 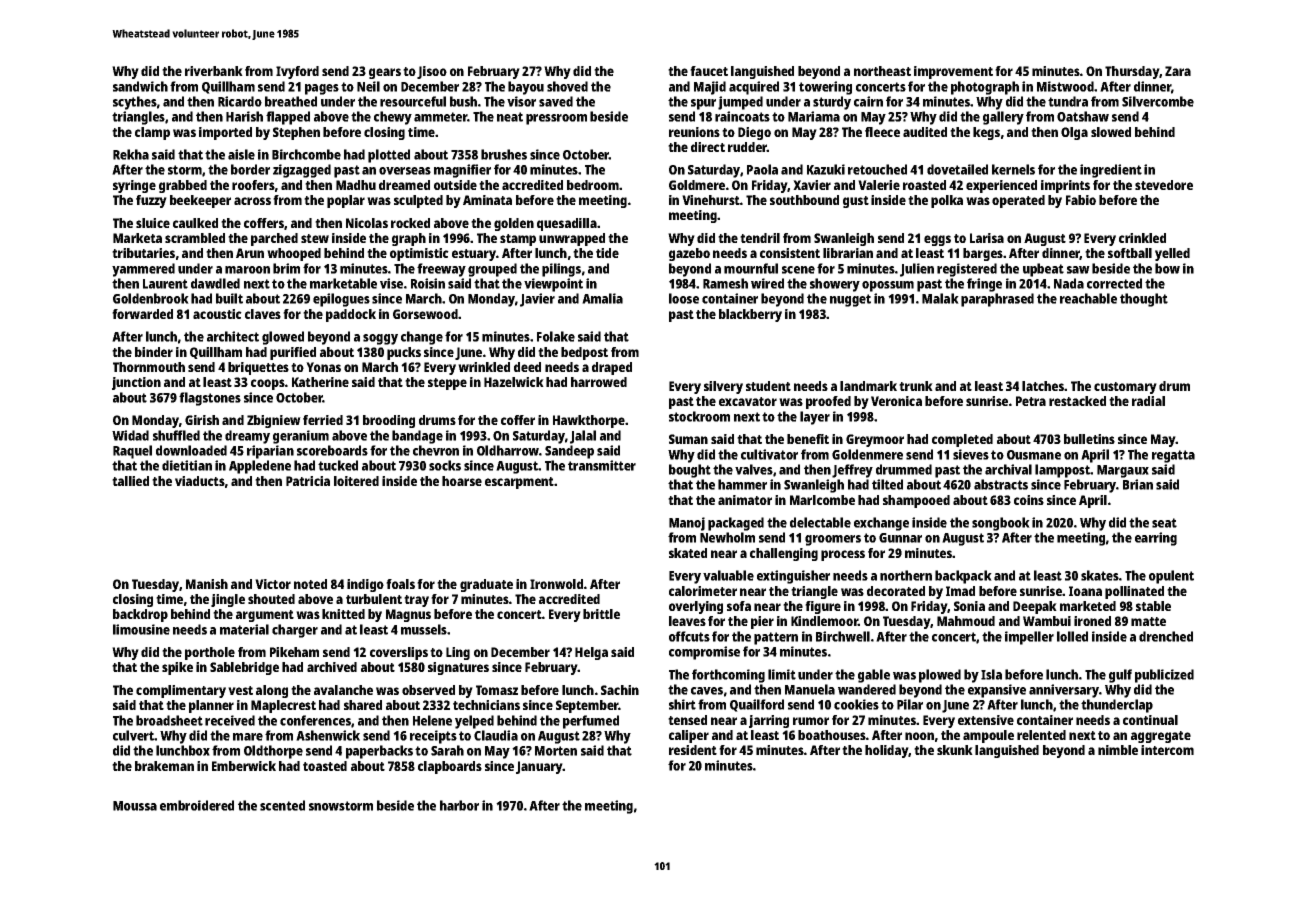 I want to click on bow, so click(x=1167, y=268).
